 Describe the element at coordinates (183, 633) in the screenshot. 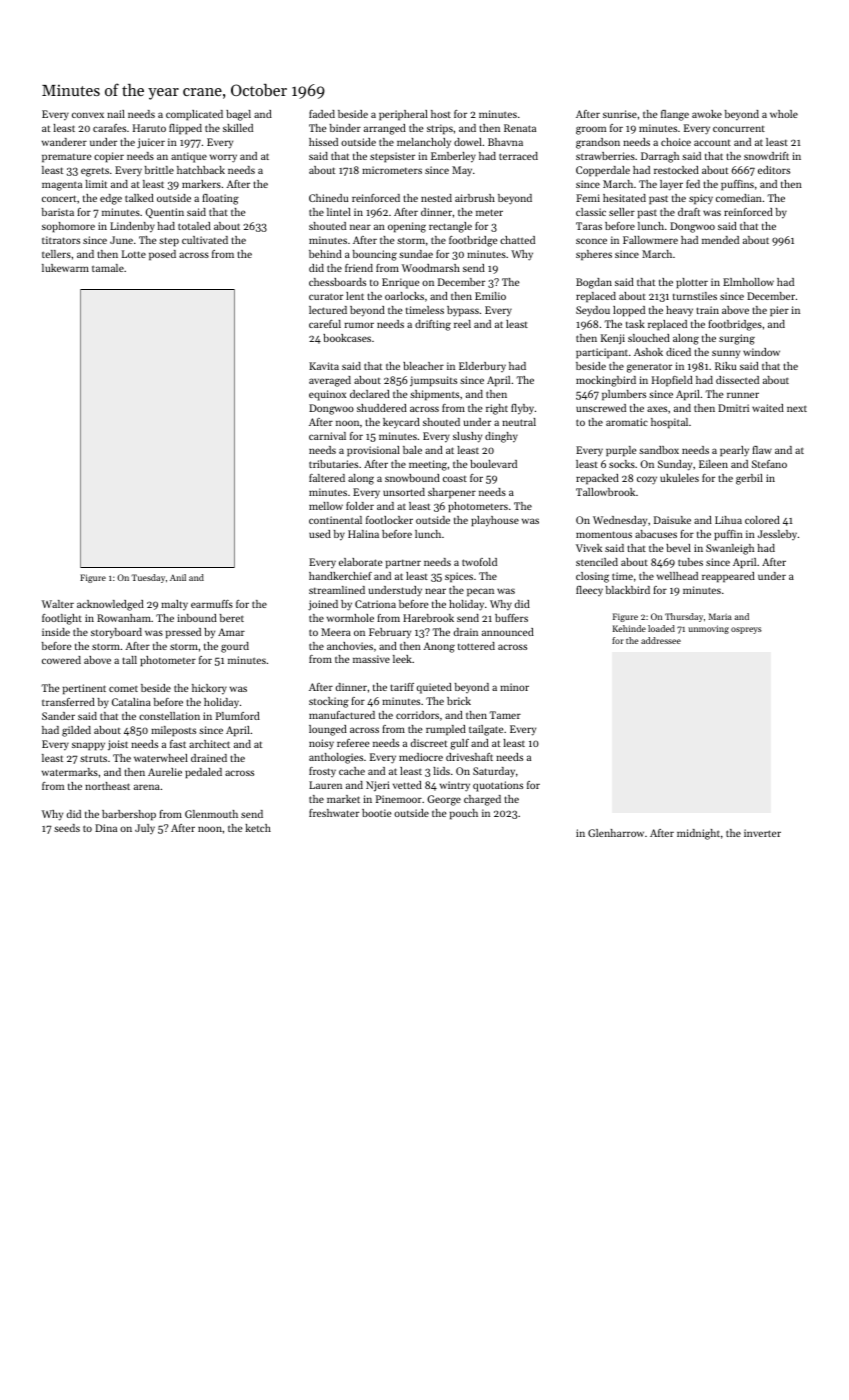

I see `pressed` at that location.
